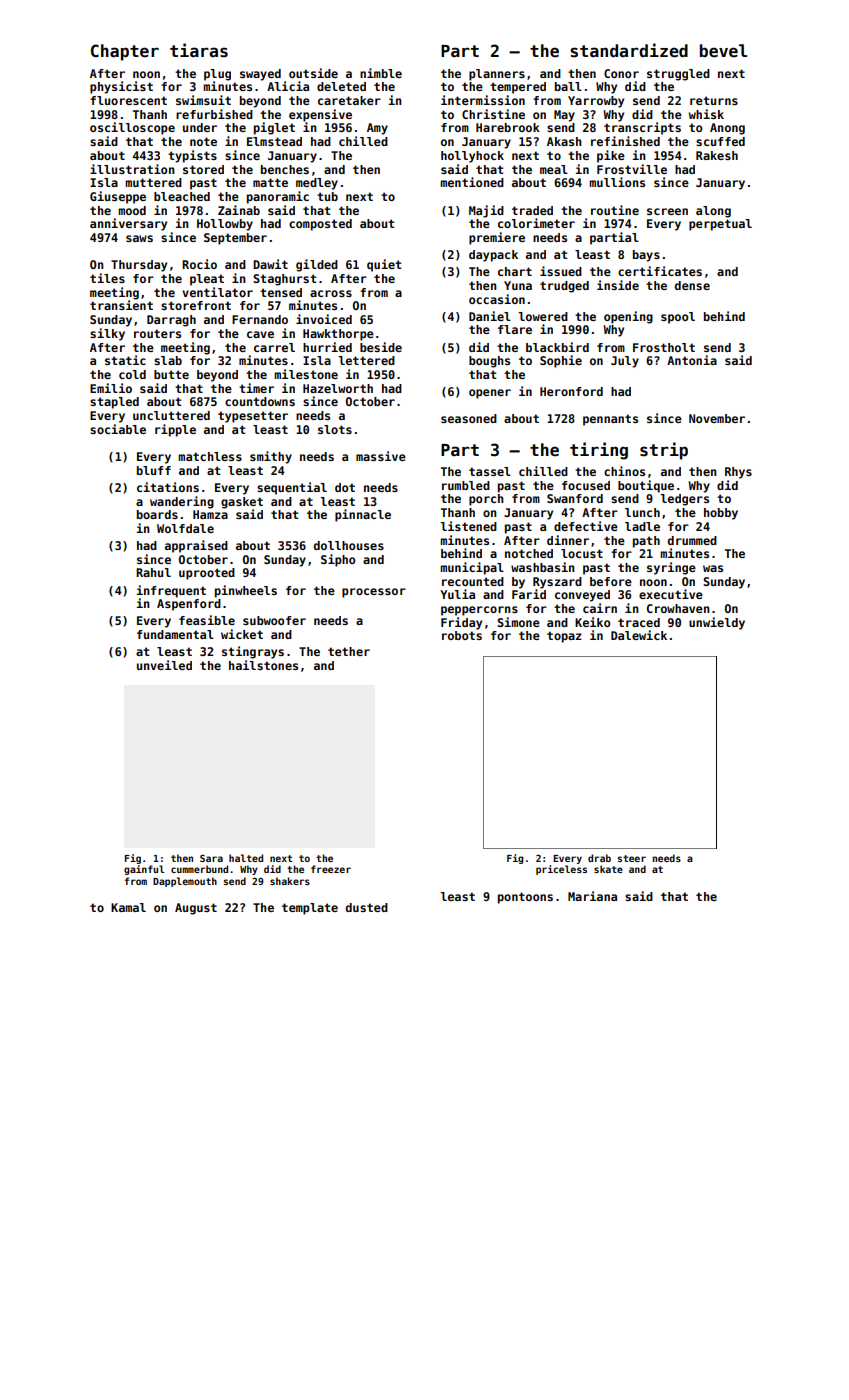 Image resolution: width=849 pixels, height=1400 pixels. Describe the element at coordinates (132, 169) in the document. I see `illustration` at that location.
